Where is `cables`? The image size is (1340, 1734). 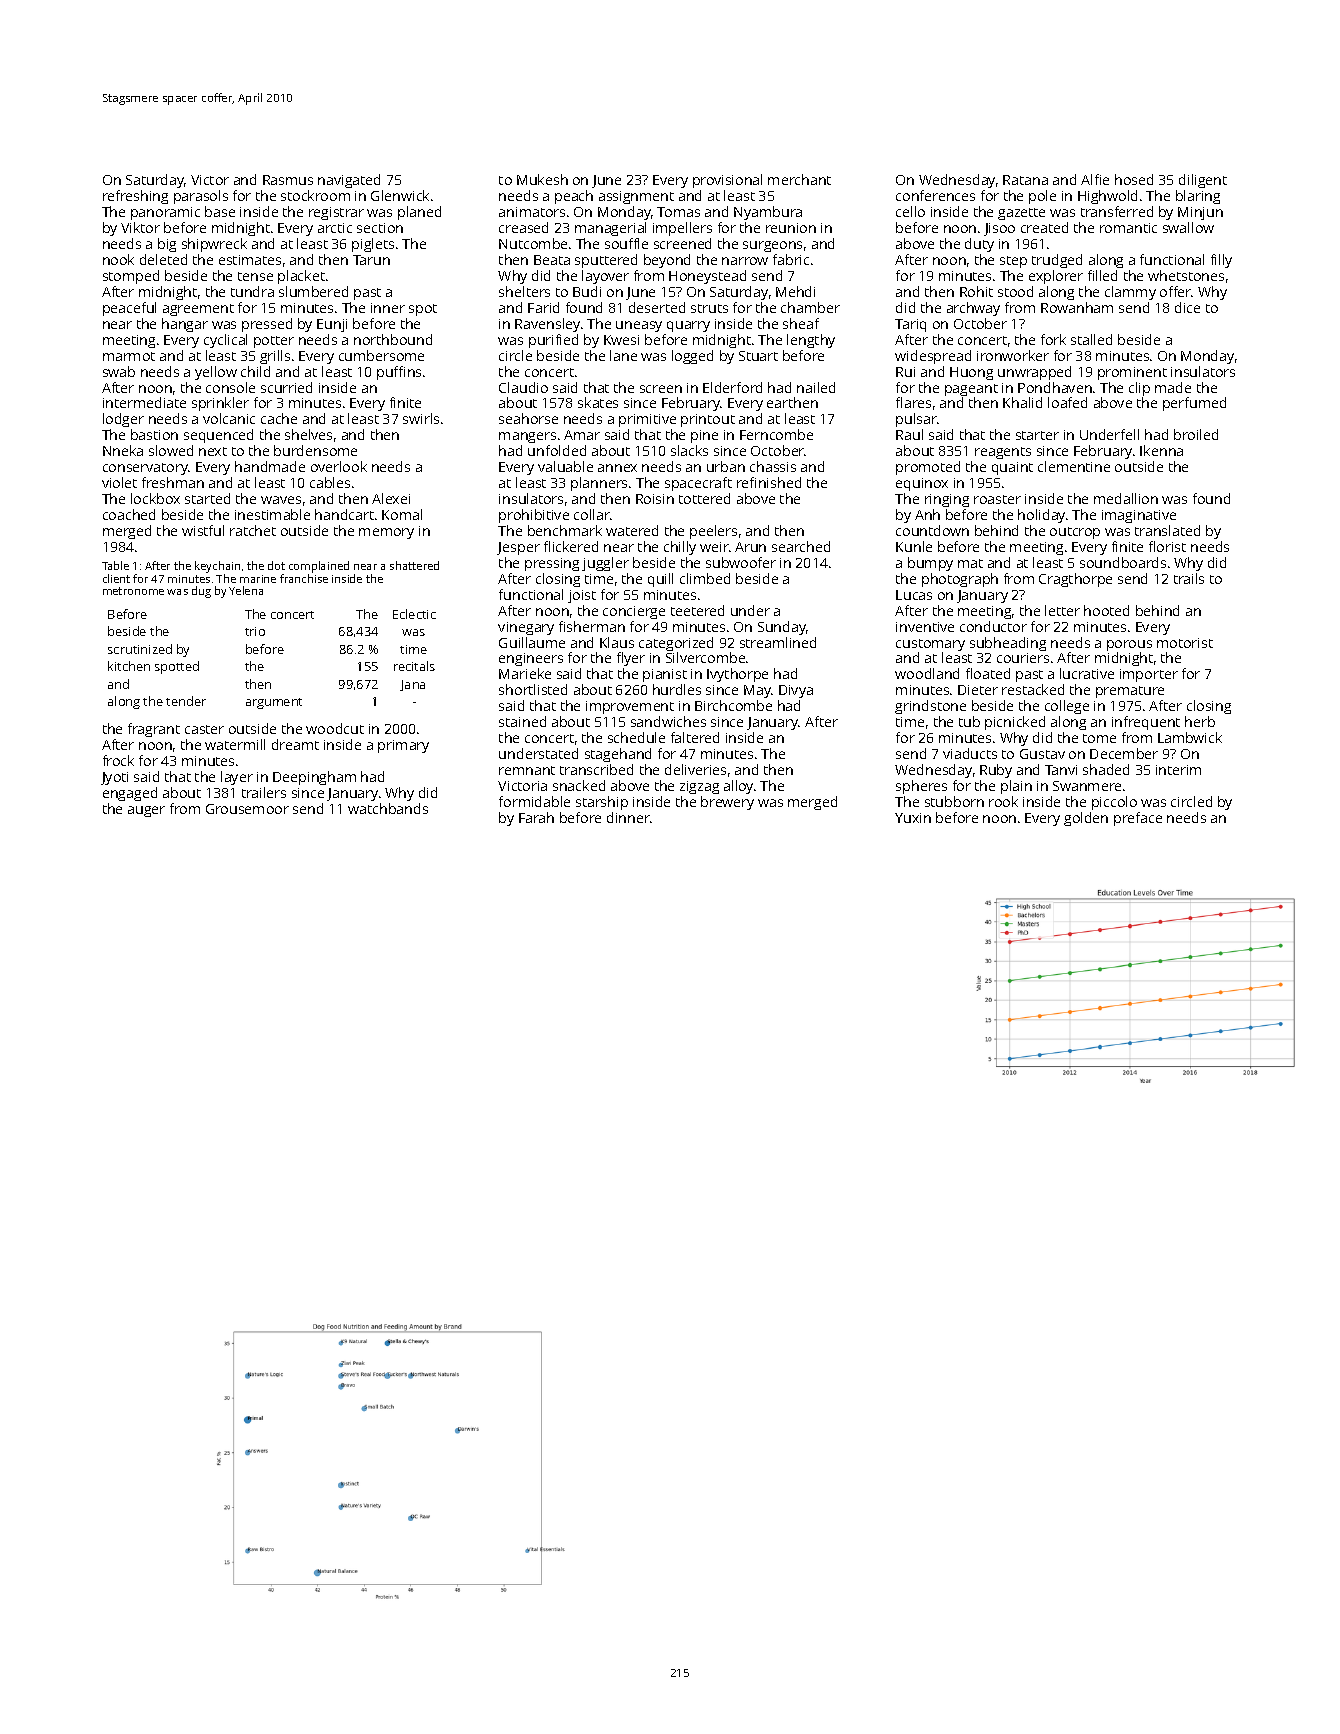 cables is located at coordinates (330, 482).
